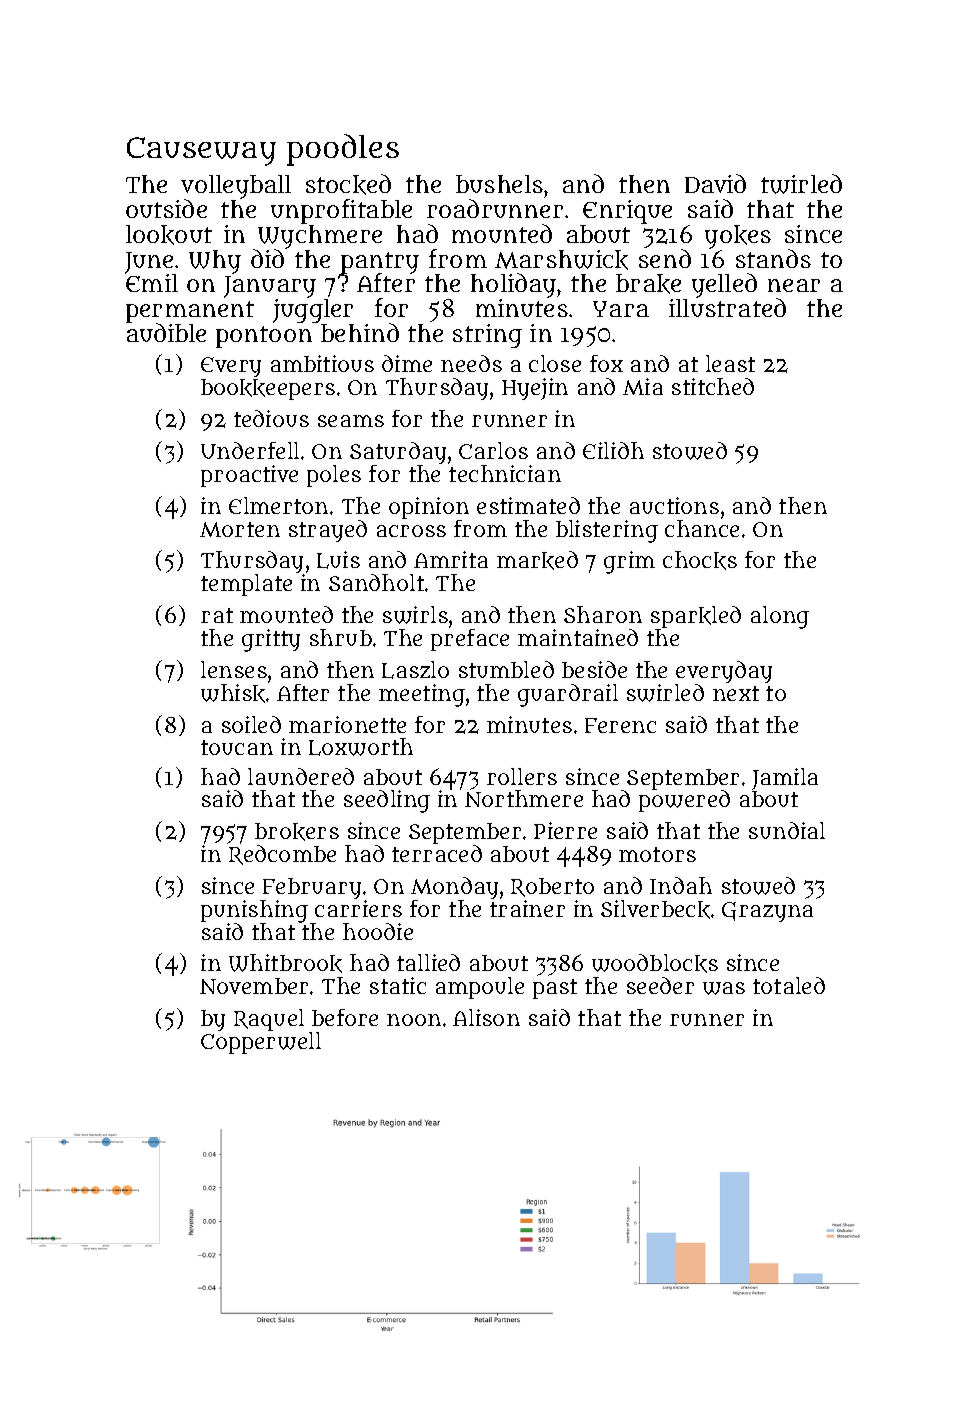 This screenshot has height=1404, width=969. Describe the element at coordinates (269, 1020) in the screenshot. I see `Raquel` at that location.
